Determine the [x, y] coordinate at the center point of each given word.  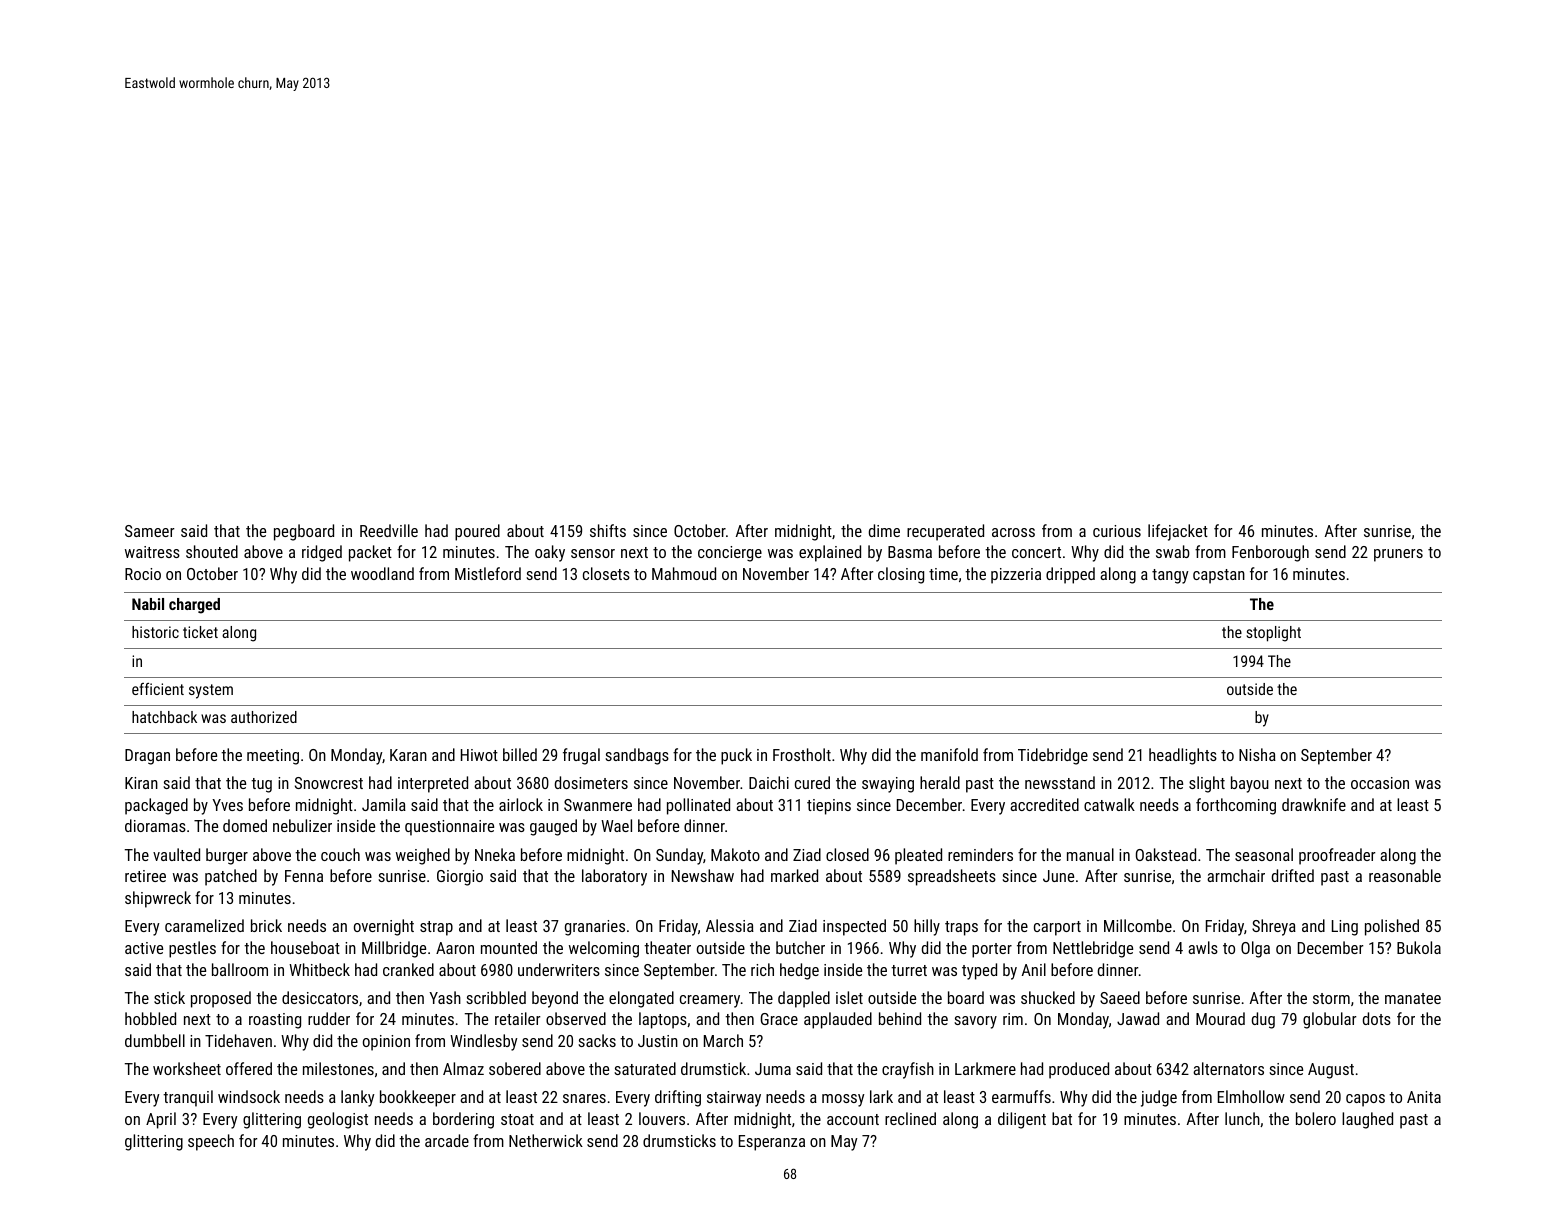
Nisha [1257, 754]
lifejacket [1178, 532]
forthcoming [1236, 806]
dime [884, 530]
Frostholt [802, 754]
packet [370, 553]
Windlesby [484, 1042]
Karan [408, 755]
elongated [641, 999]
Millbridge [394, 949]
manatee [1413, 998]
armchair [1236, 875]
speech [211, 1142]
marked [794, 875]
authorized [264, 717]
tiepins [829, 807]
